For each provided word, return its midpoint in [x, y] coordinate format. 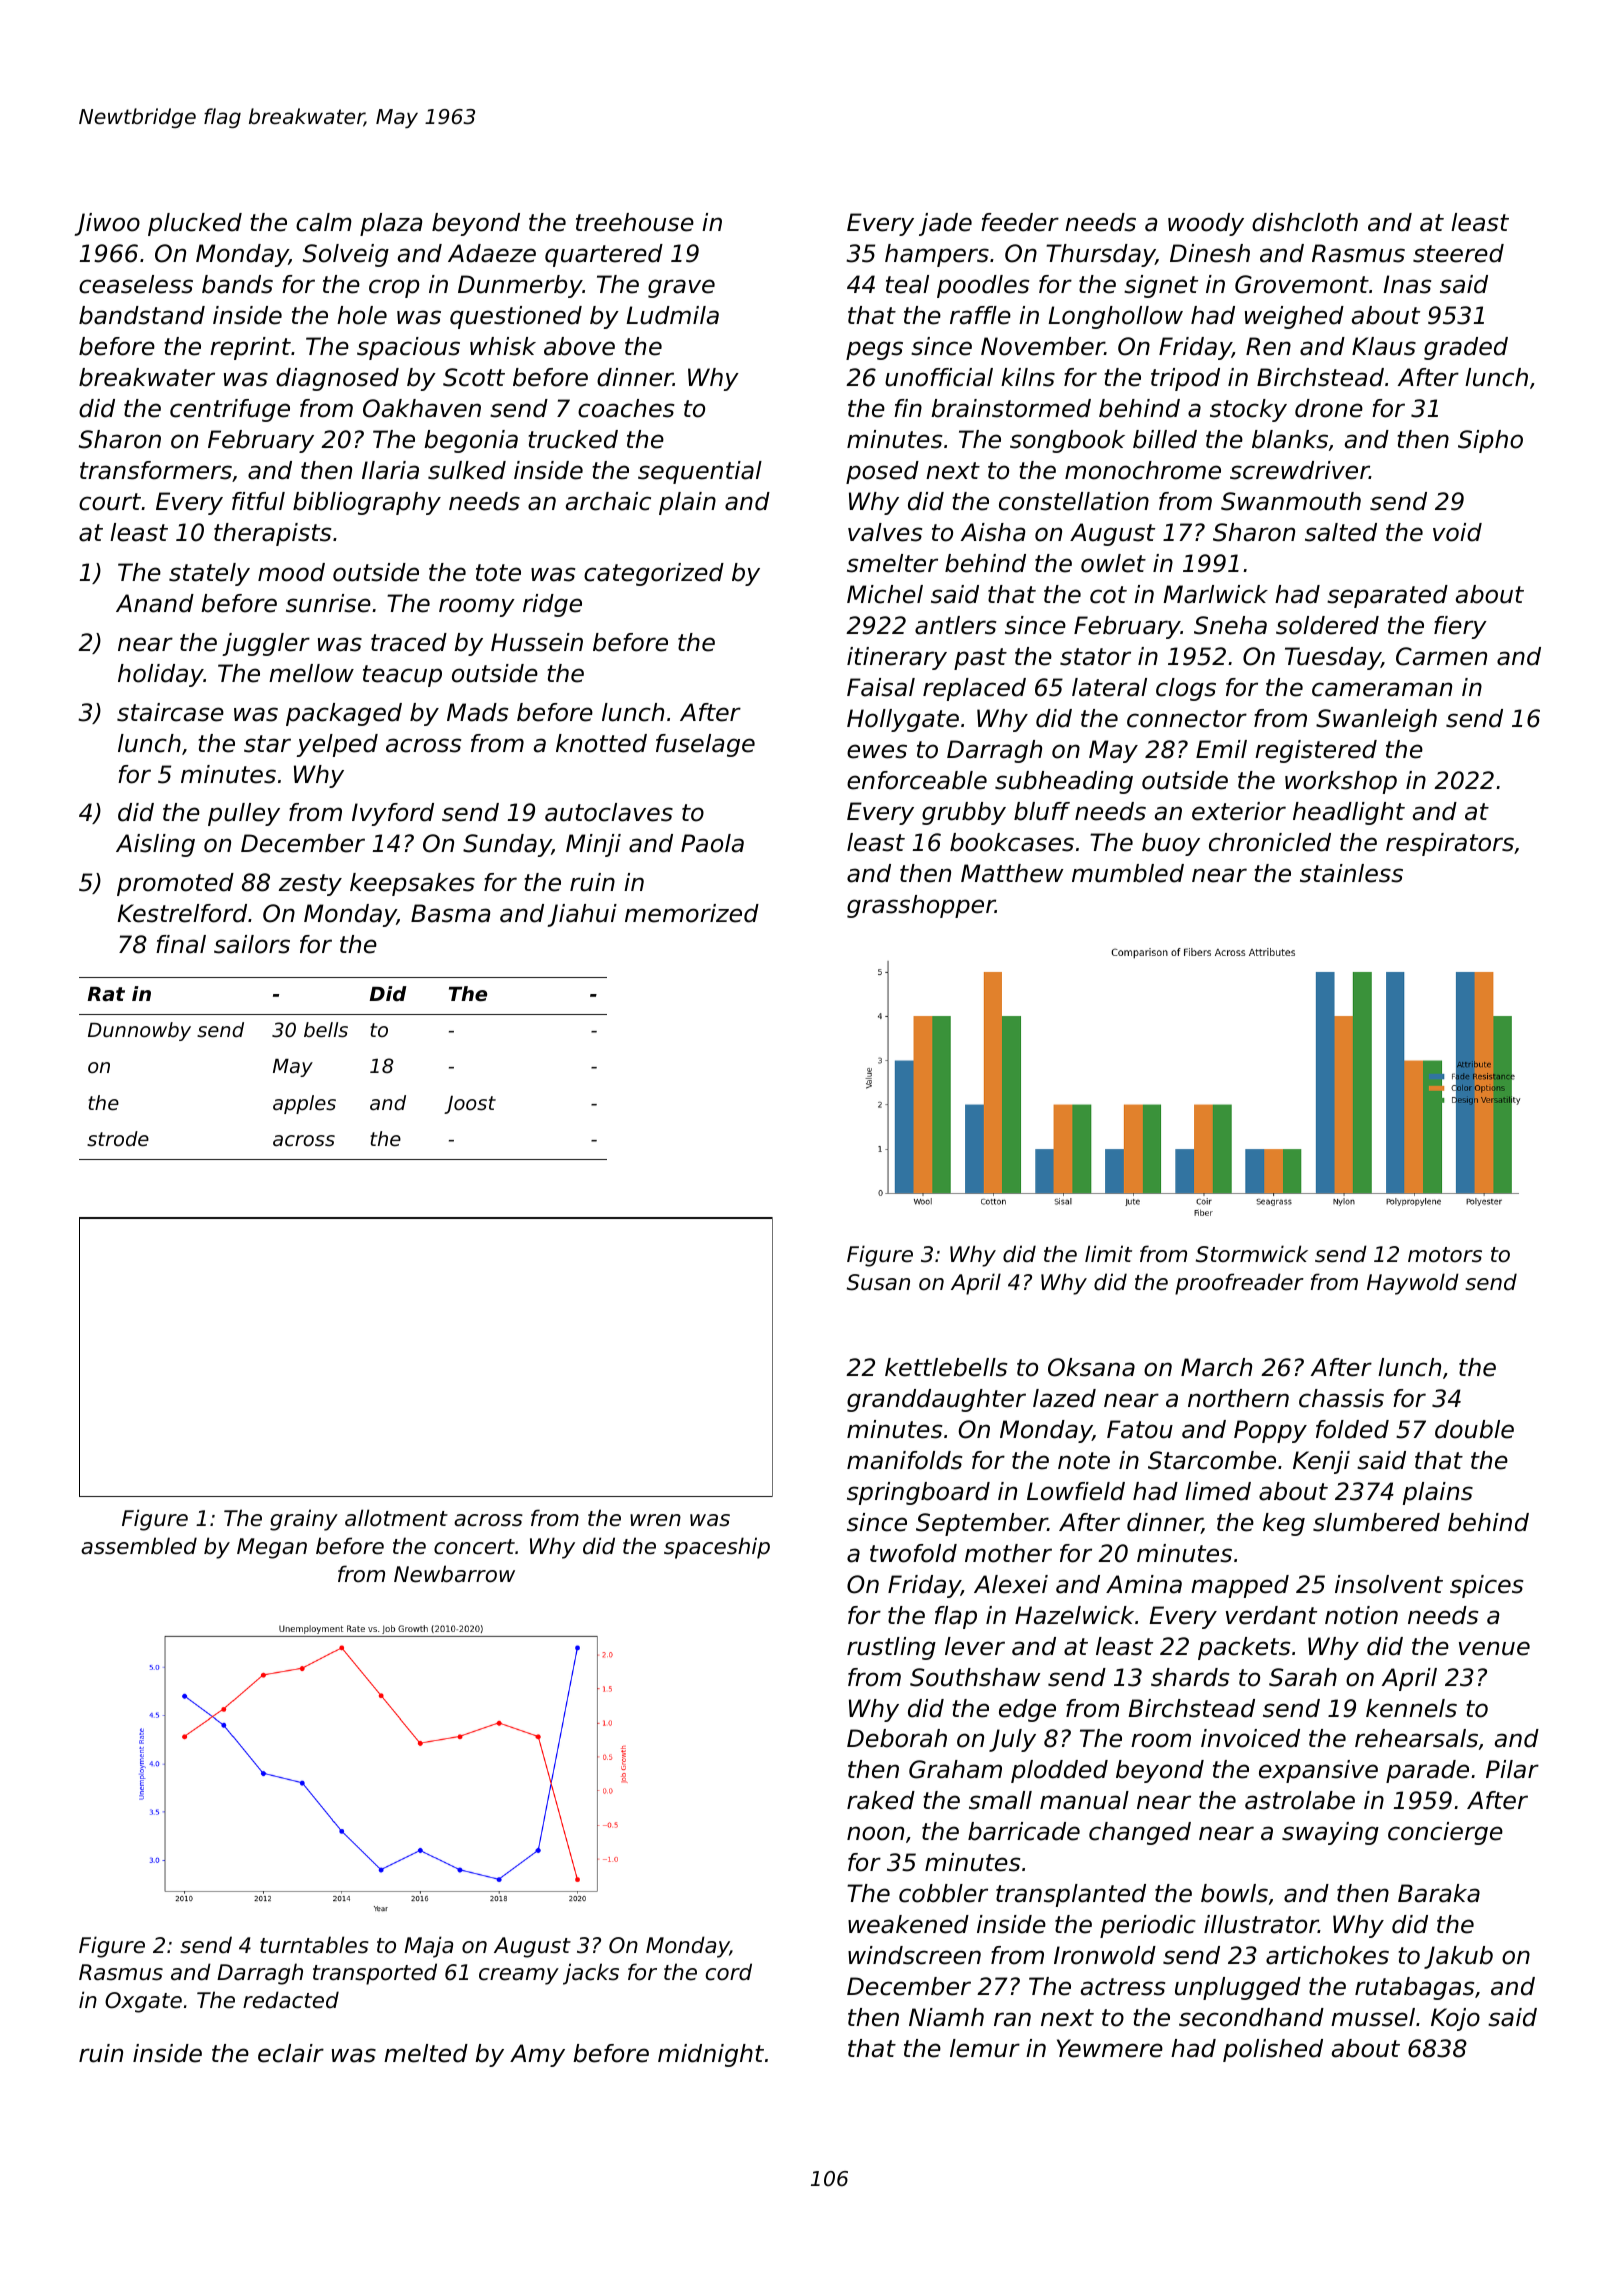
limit [1108, 1253]
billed [1165, 439]
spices [1486, 1586]
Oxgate [143, 2002]
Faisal [881, 687]
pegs [874, 350]
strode [118, 1139]
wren [655, 1520]
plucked [195, 224]
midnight [711, 2055]
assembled [139, 1546]
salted [1341, 532]
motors [1445, 1255]
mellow [311, 673]
